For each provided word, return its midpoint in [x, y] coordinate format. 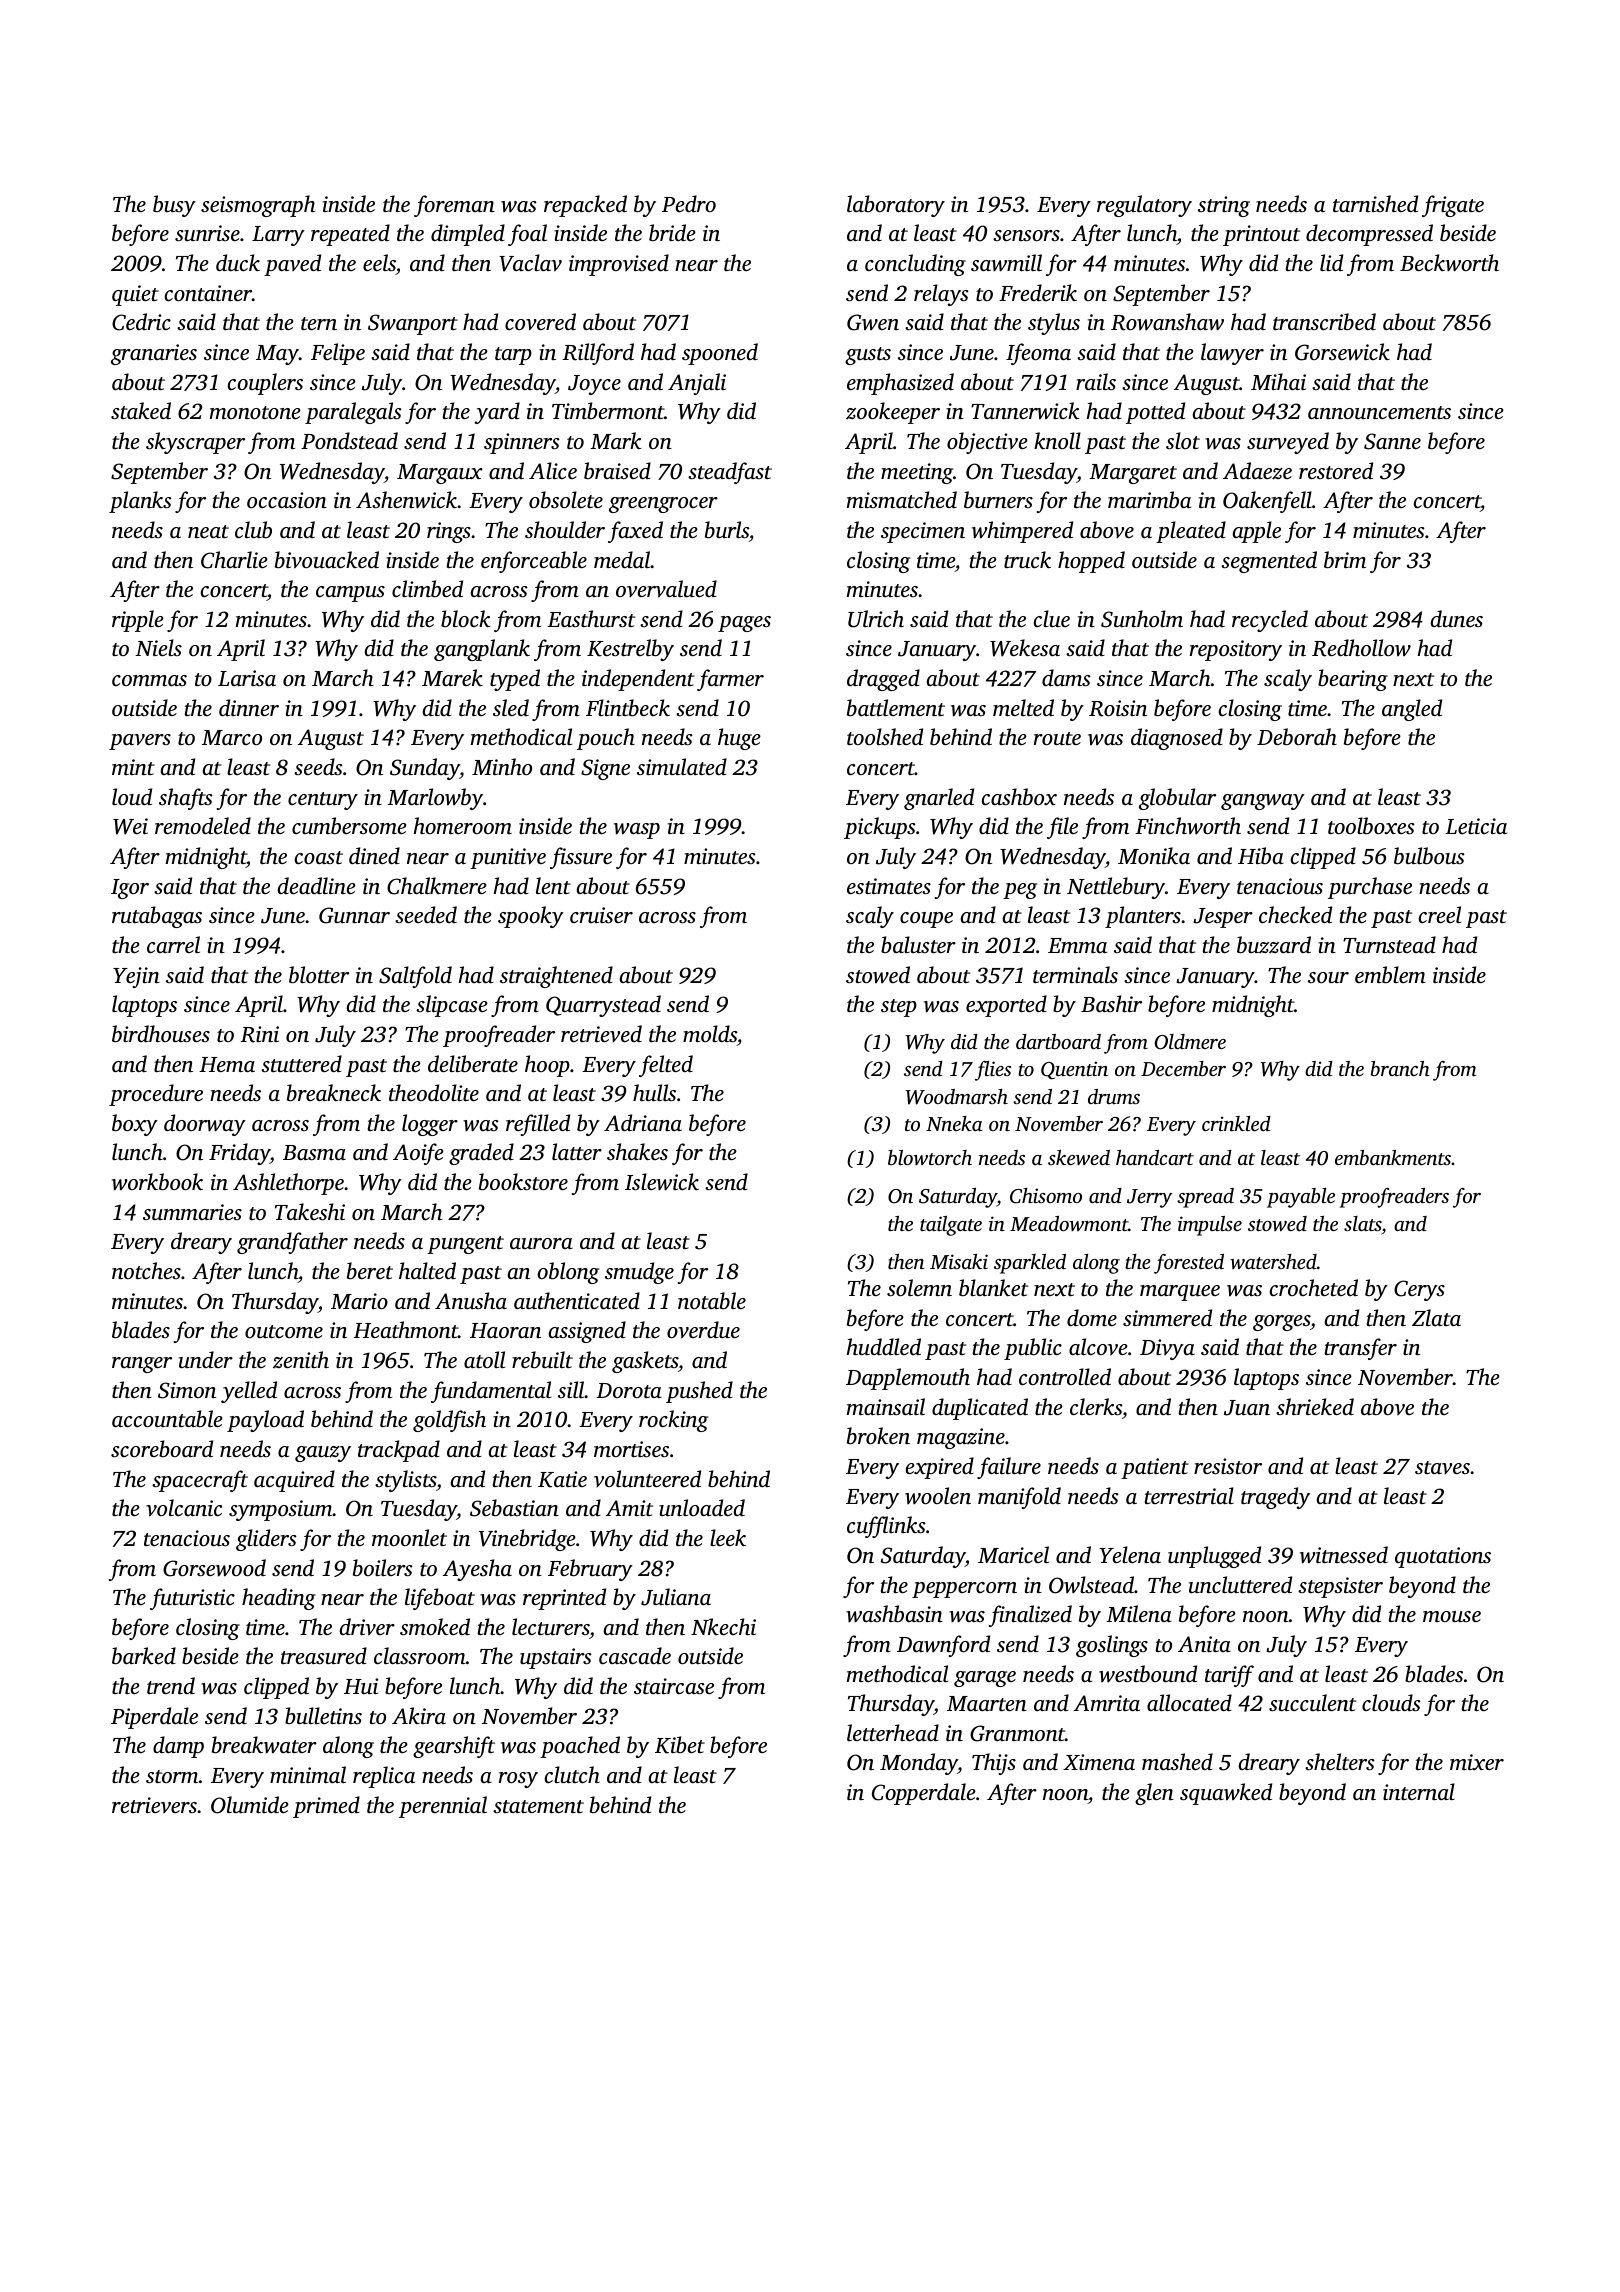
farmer [730, 680]
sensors [1026, 235]
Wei [130, 826]
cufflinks [886, 1527]
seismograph [258, 206]
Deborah [1297, 736]
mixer [1477, 1762]
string [1224, 206]
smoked [435, 1626]
